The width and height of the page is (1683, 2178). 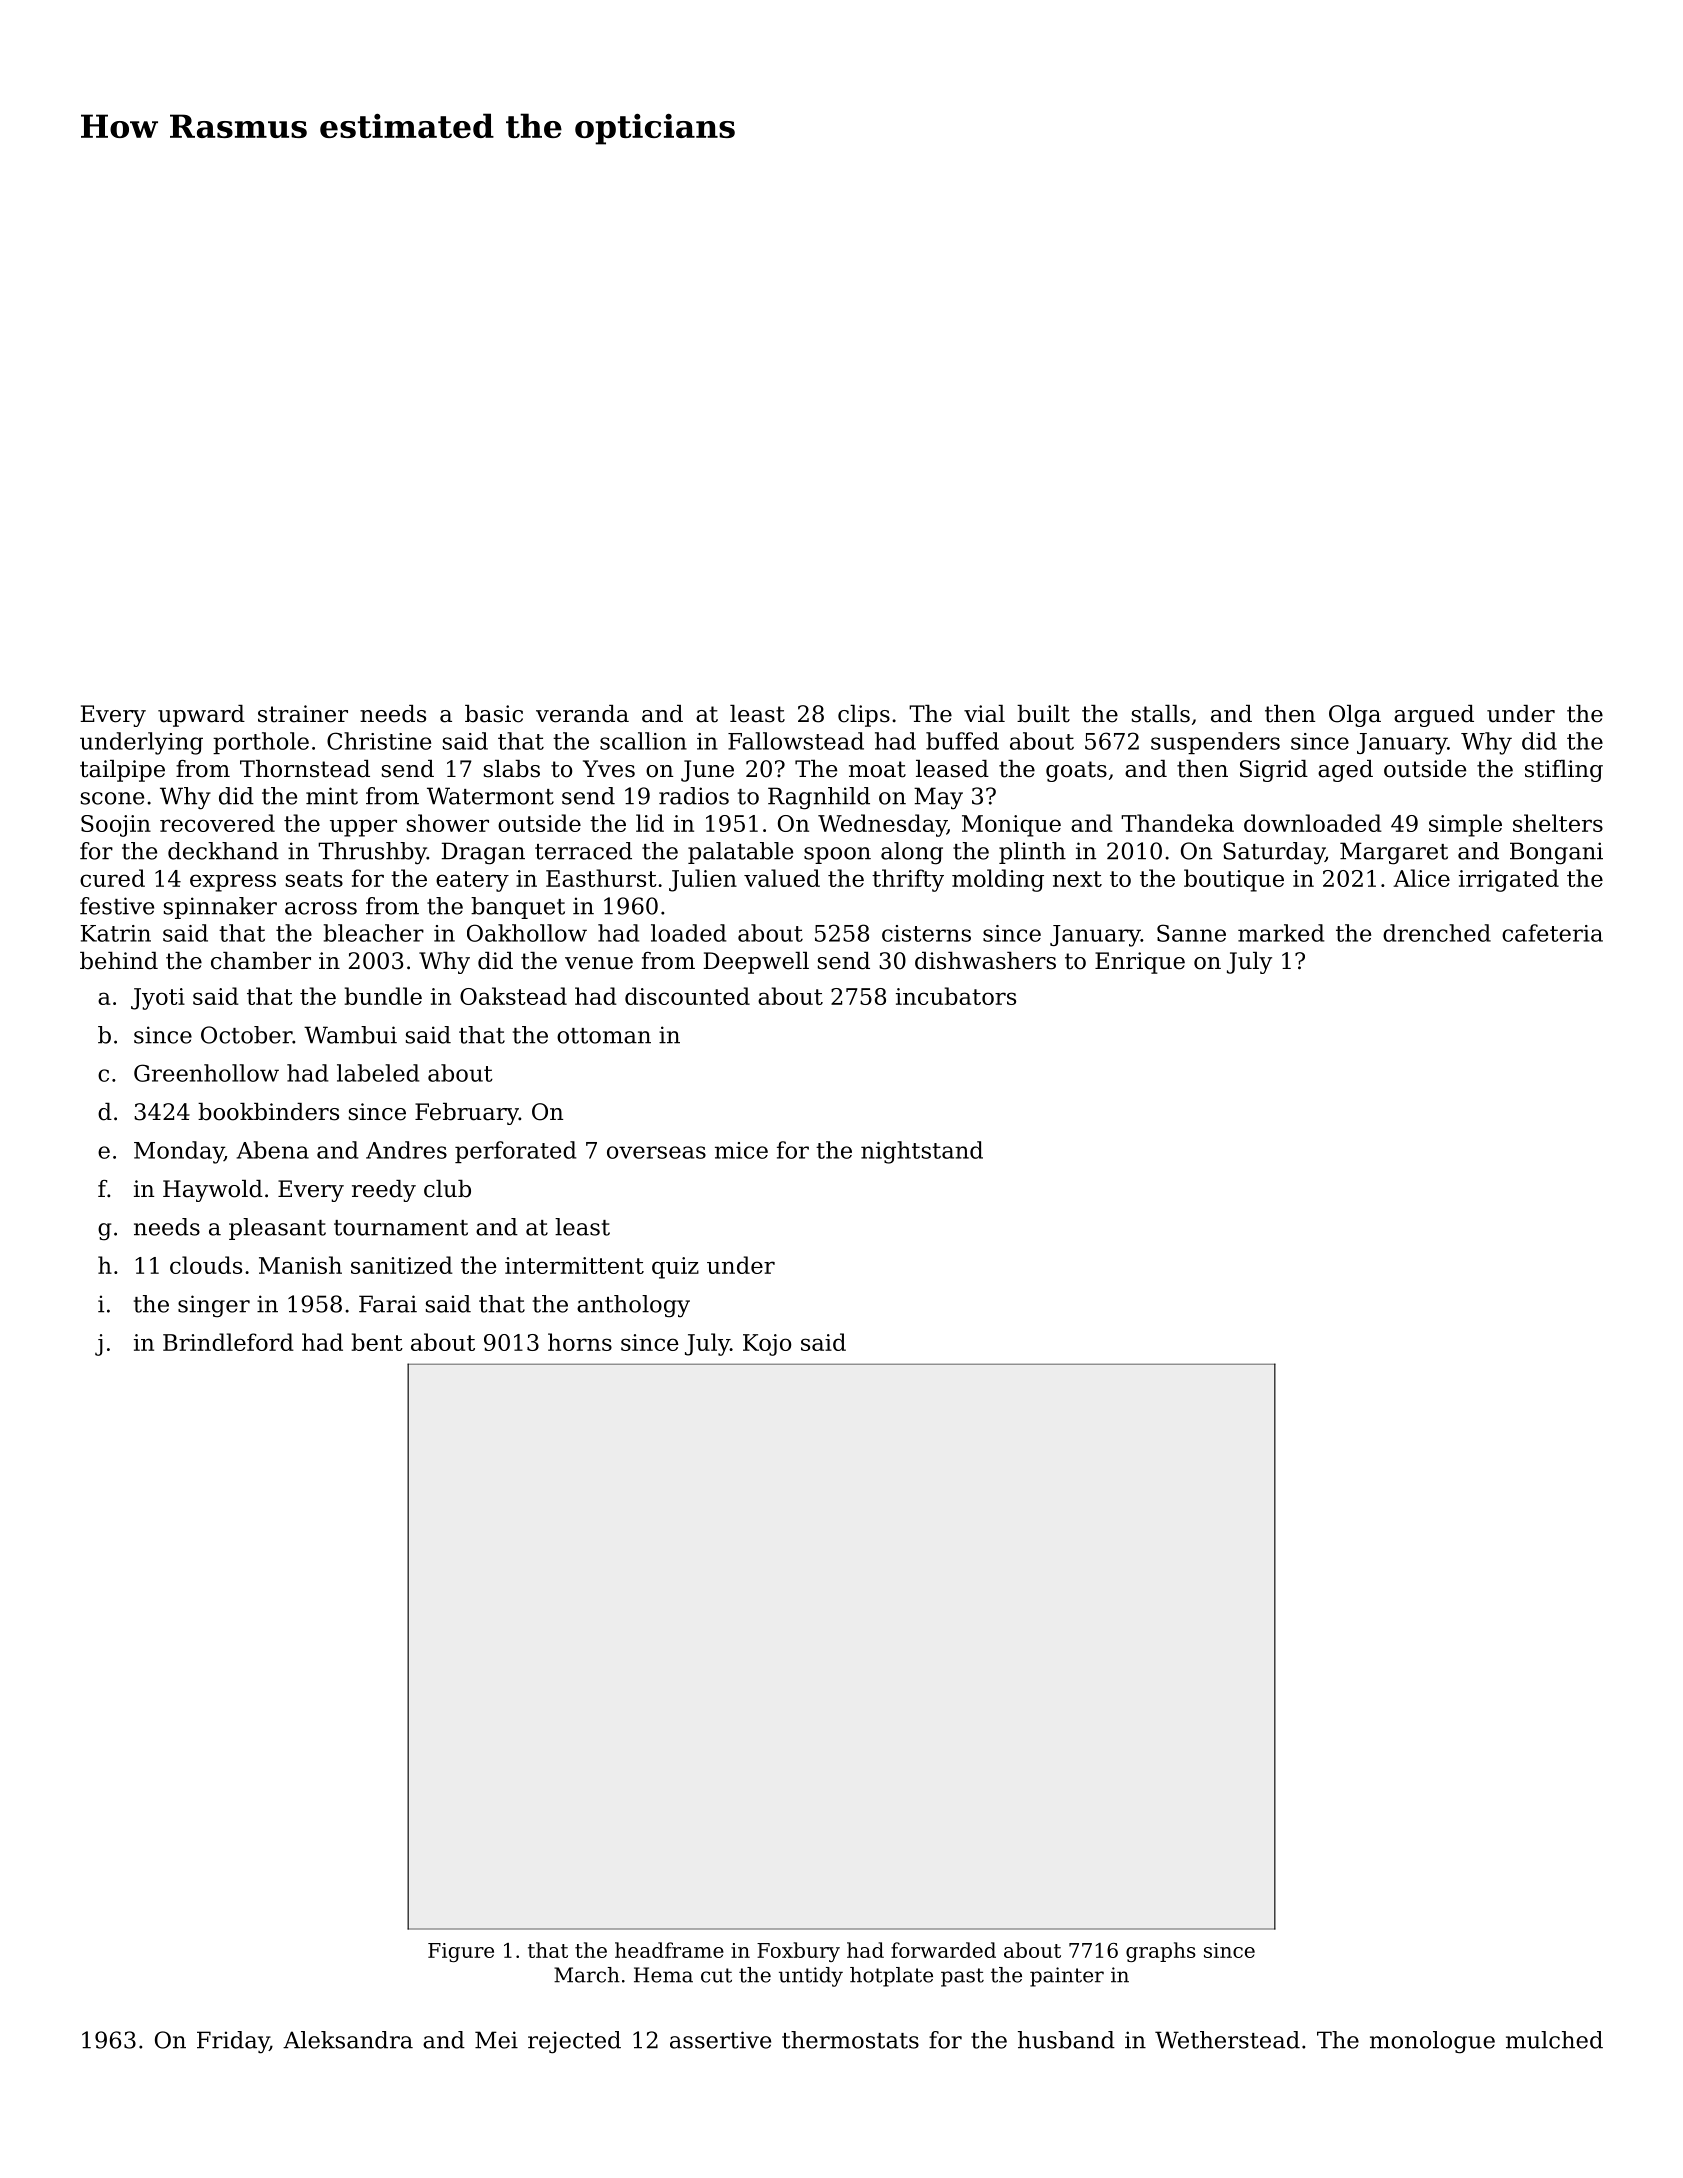 What do you see at coordinates (490, 796) in the page?
I see `Watermont` at bounding box center [490, 796].
